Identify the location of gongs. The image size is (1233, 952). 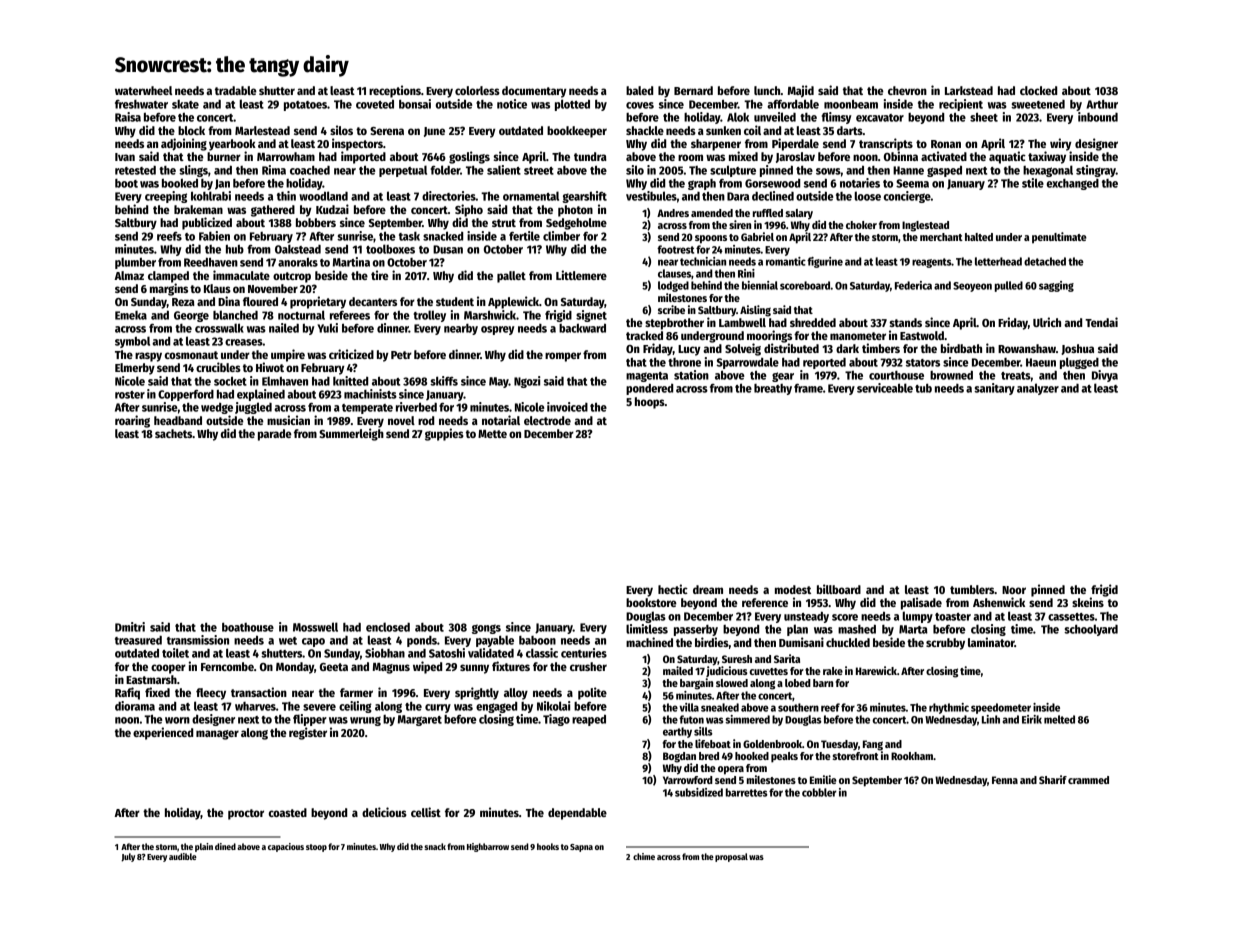
(486, 629).
